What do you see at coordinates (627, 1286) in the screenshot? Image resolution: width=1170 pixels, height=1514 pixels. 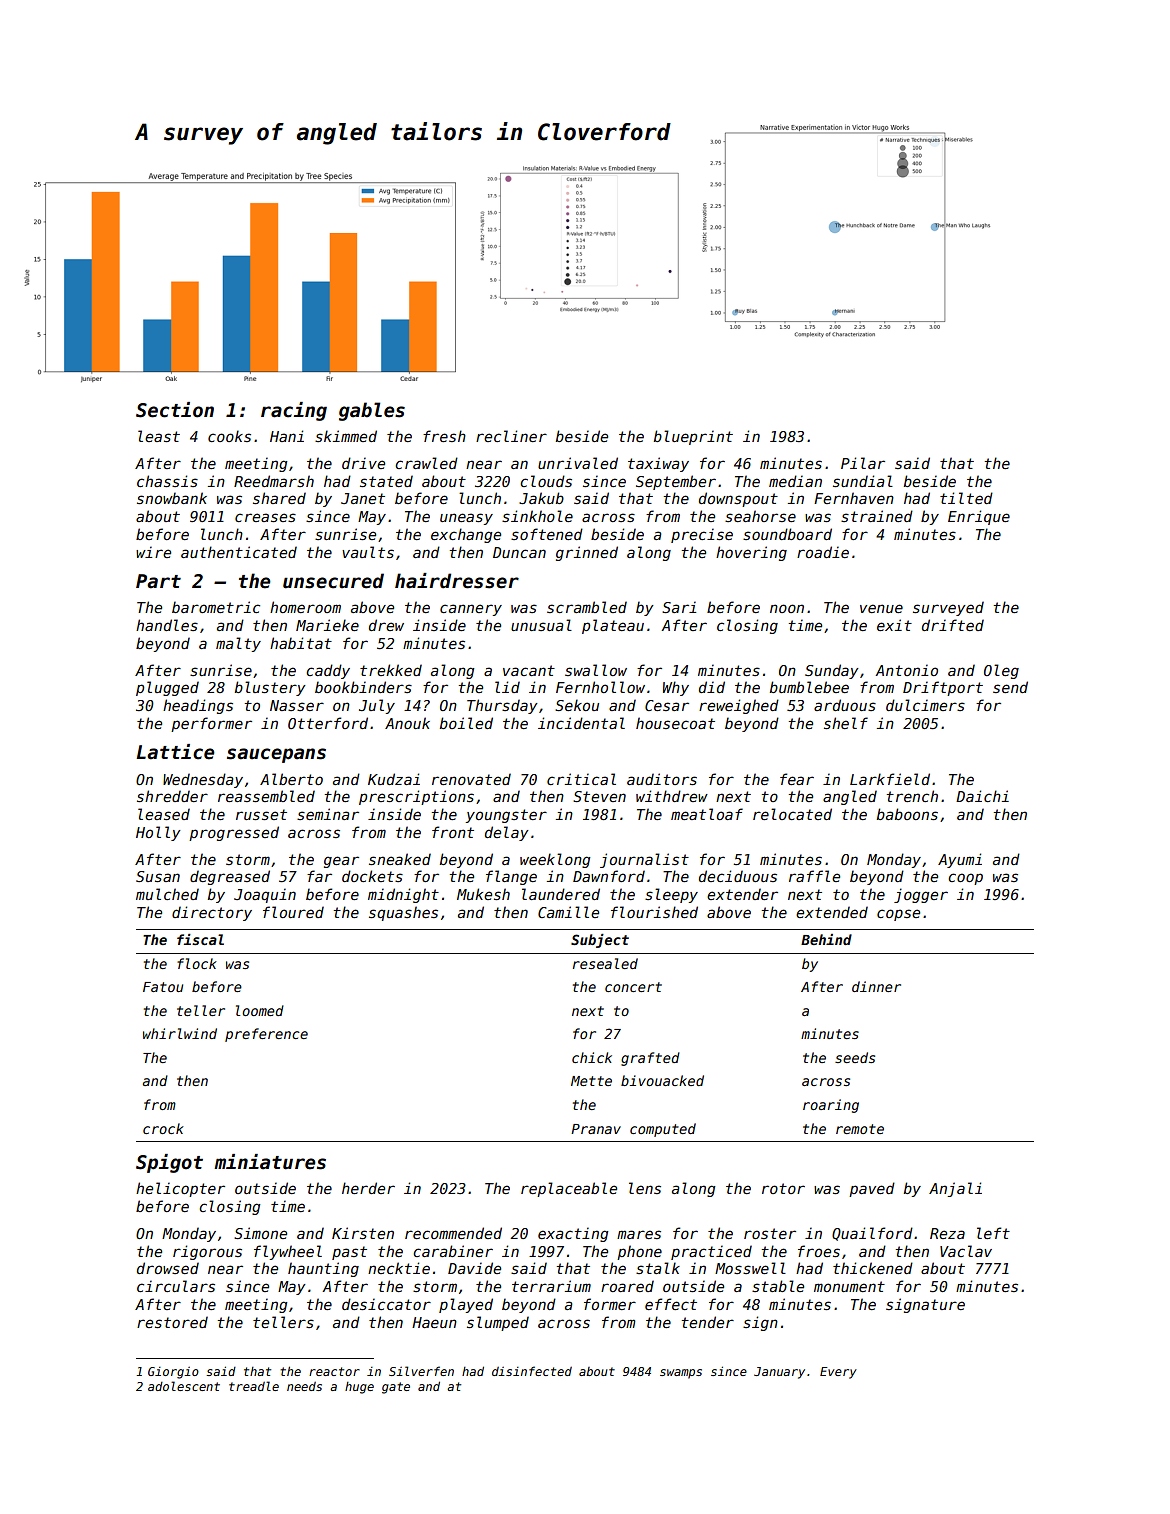 I see `roared` at bounding box center [627, 1286].
